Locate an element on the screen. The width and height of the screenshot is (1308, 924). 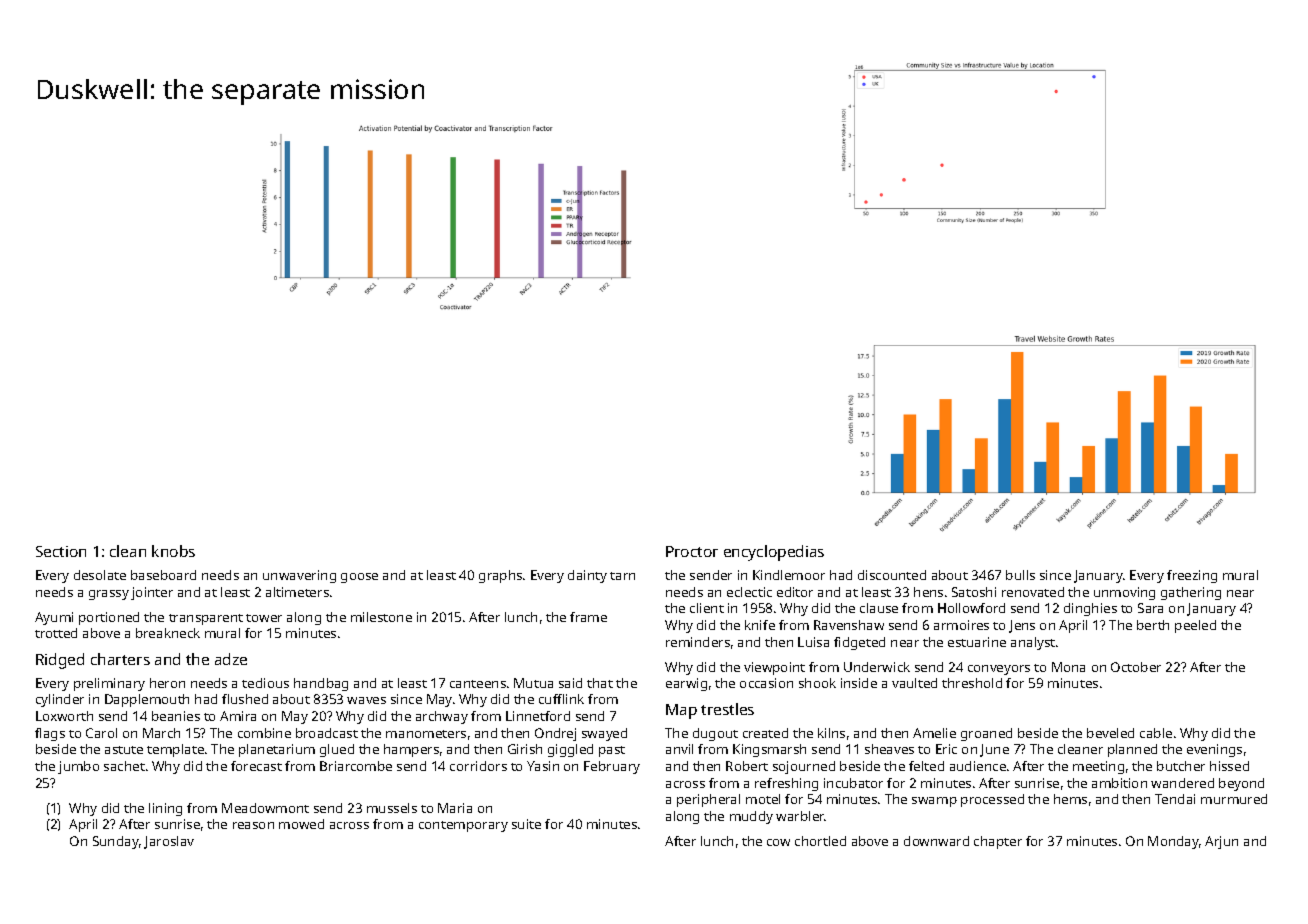
encyclopedias is located at coordinates (774, 553).
